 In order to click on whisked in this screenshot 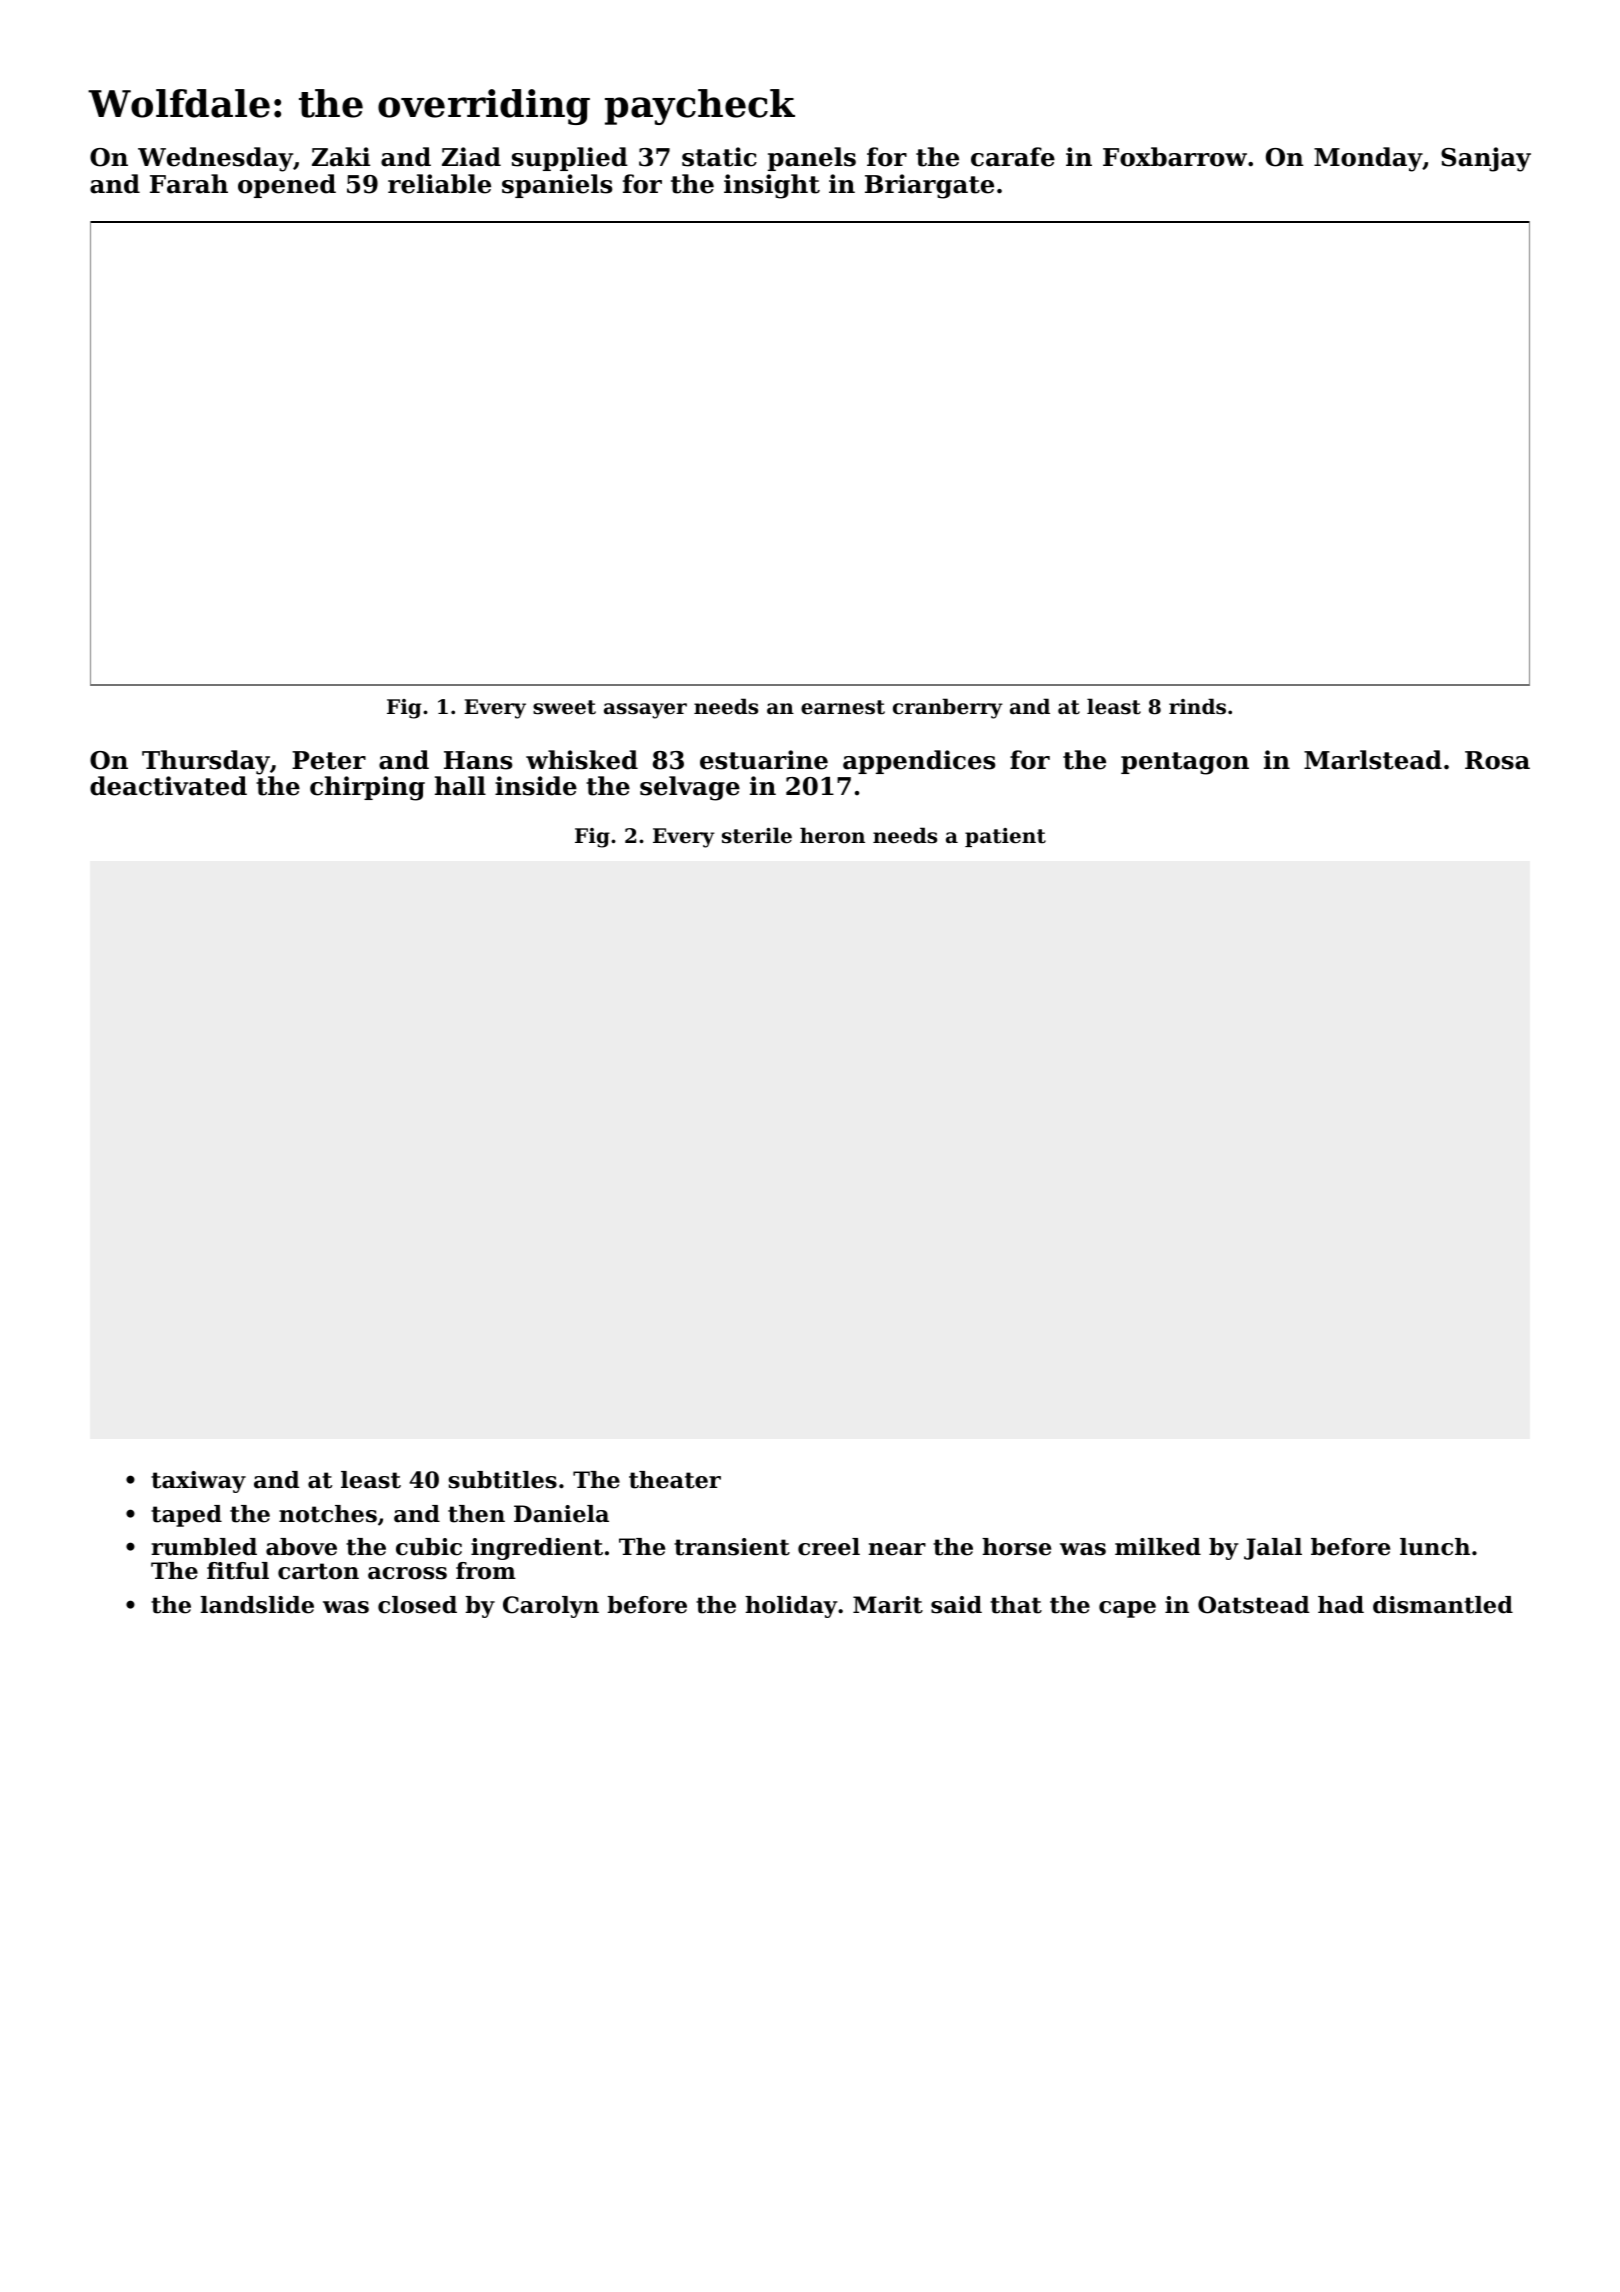, I will do `click(582, 760)`.
